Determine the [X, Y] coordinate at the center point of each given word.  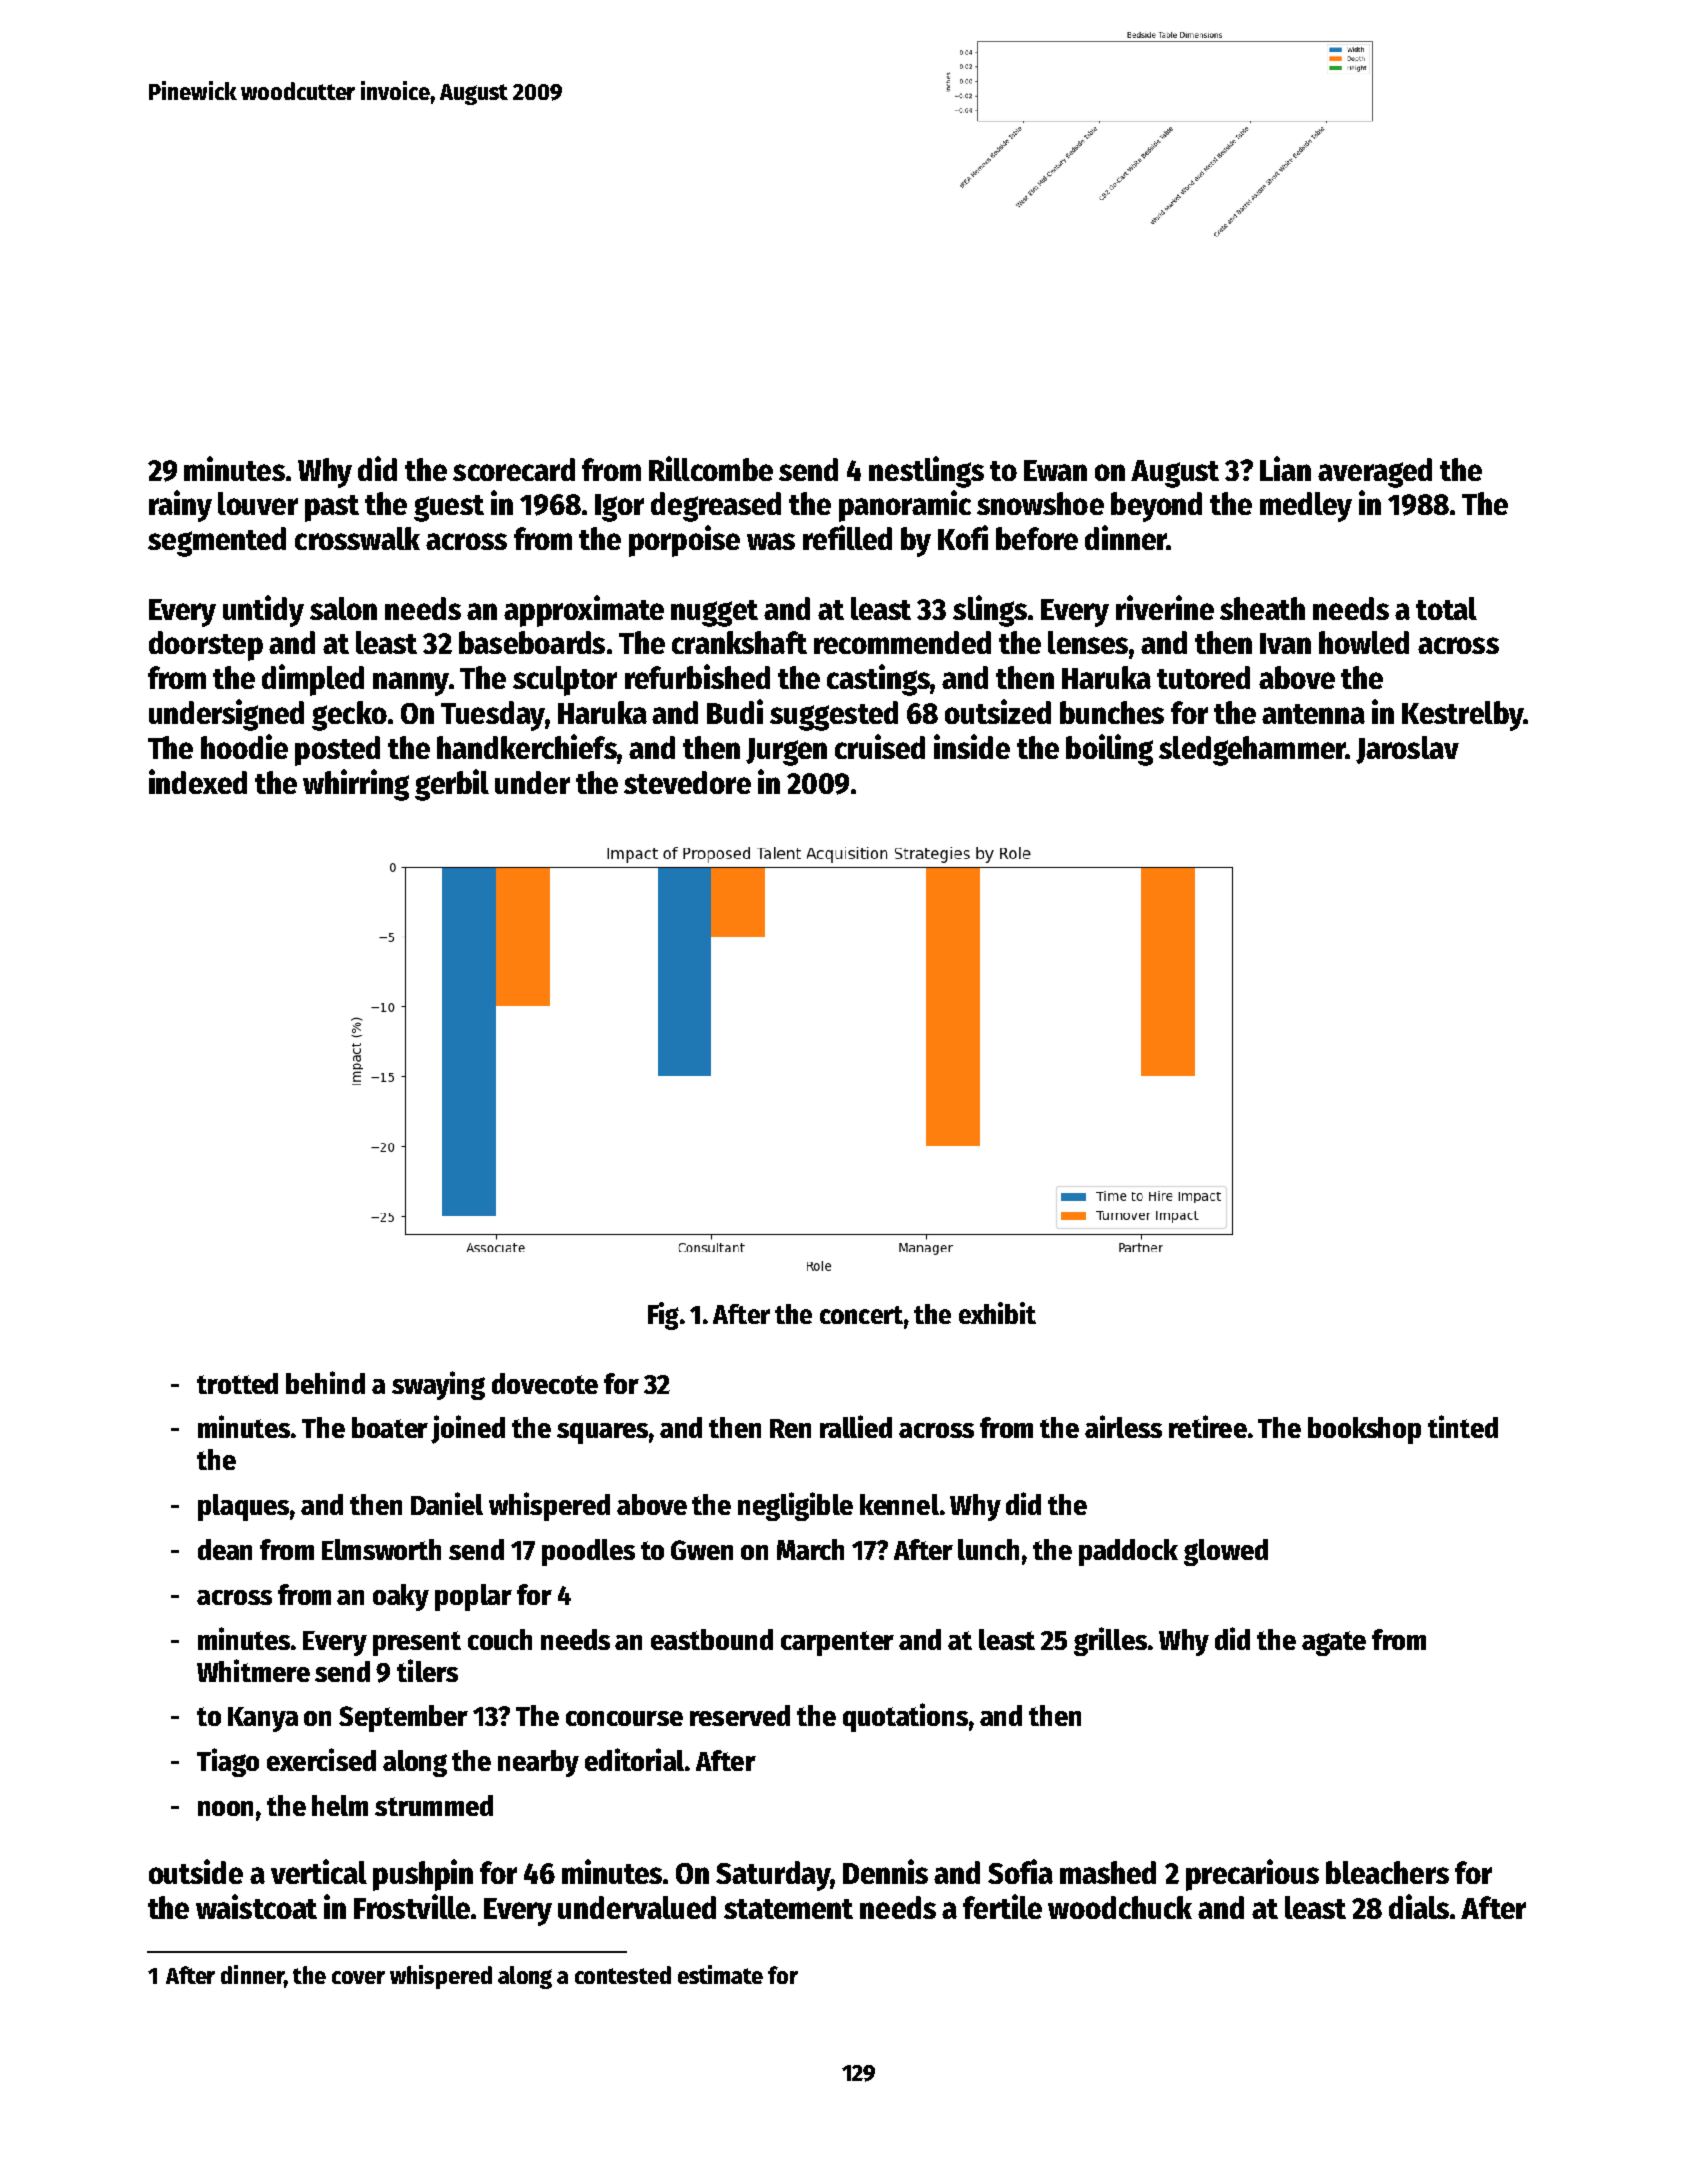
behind [325, 1382]
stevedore [687, 782]
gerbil [452, 785]
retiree [1208, 1426]
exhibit [997, 1313]
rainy [180, 506]
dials [1419, 1906]
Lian [1285, 468]
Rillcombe [711, 468]
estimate [720, 1974]
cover [358, 1977]
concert [861, 1315]
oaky [401, 1597]
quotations [905, 1717]
